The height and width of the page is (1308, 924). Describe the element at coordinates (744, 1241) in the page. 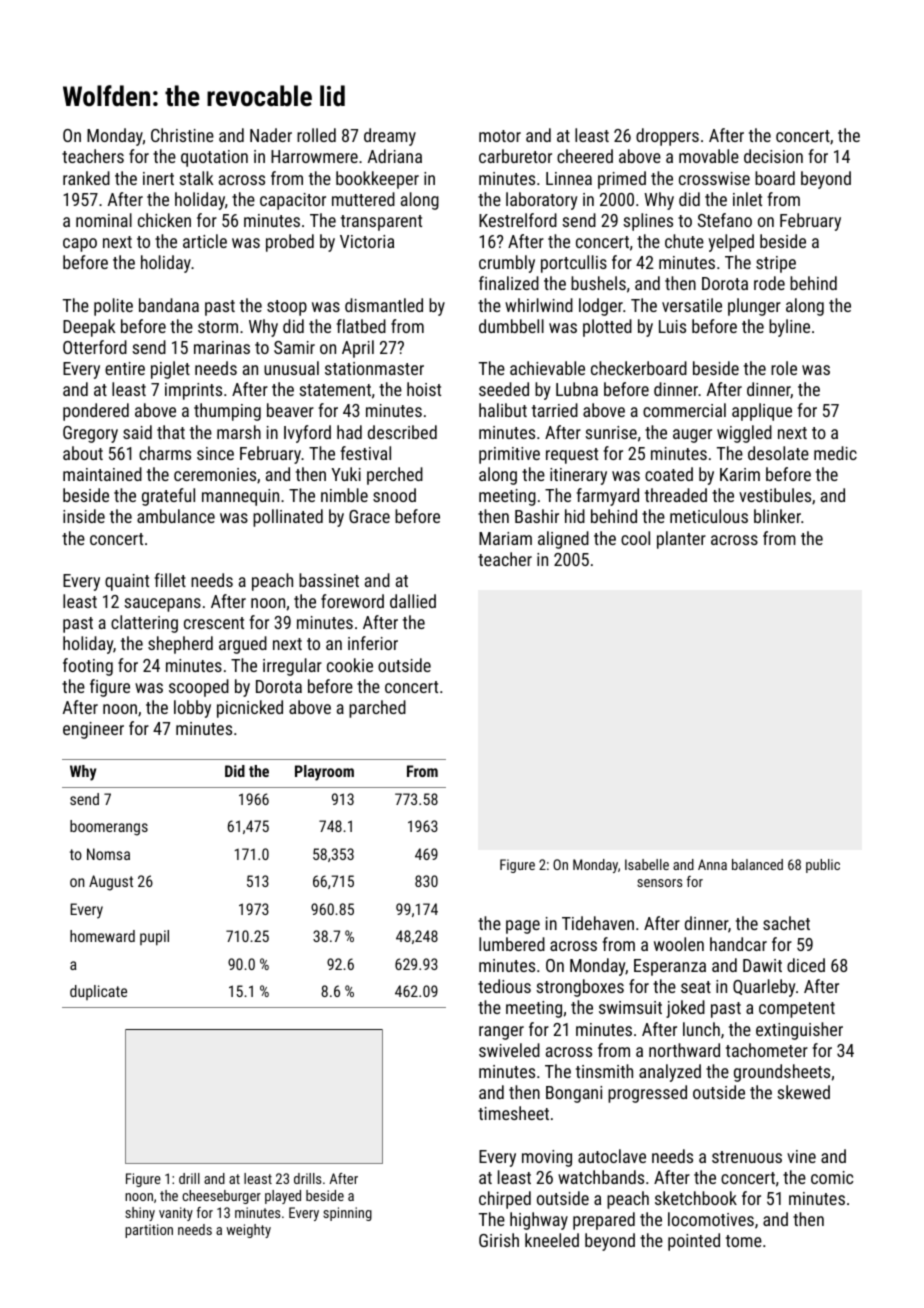

I see `tome` at that location.
